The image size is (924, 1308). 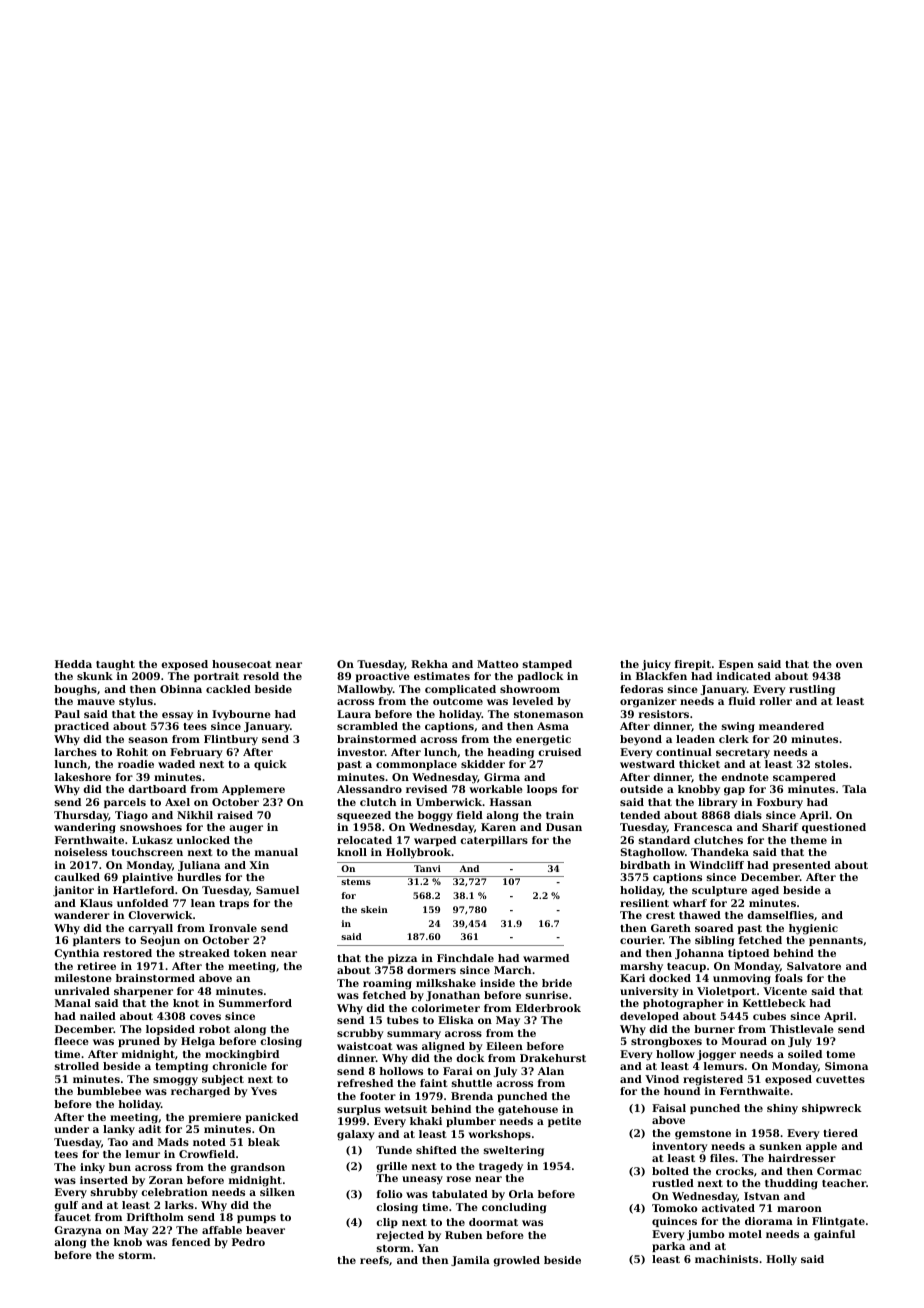 I want to click on juicy, so click(x=656, y=665).
